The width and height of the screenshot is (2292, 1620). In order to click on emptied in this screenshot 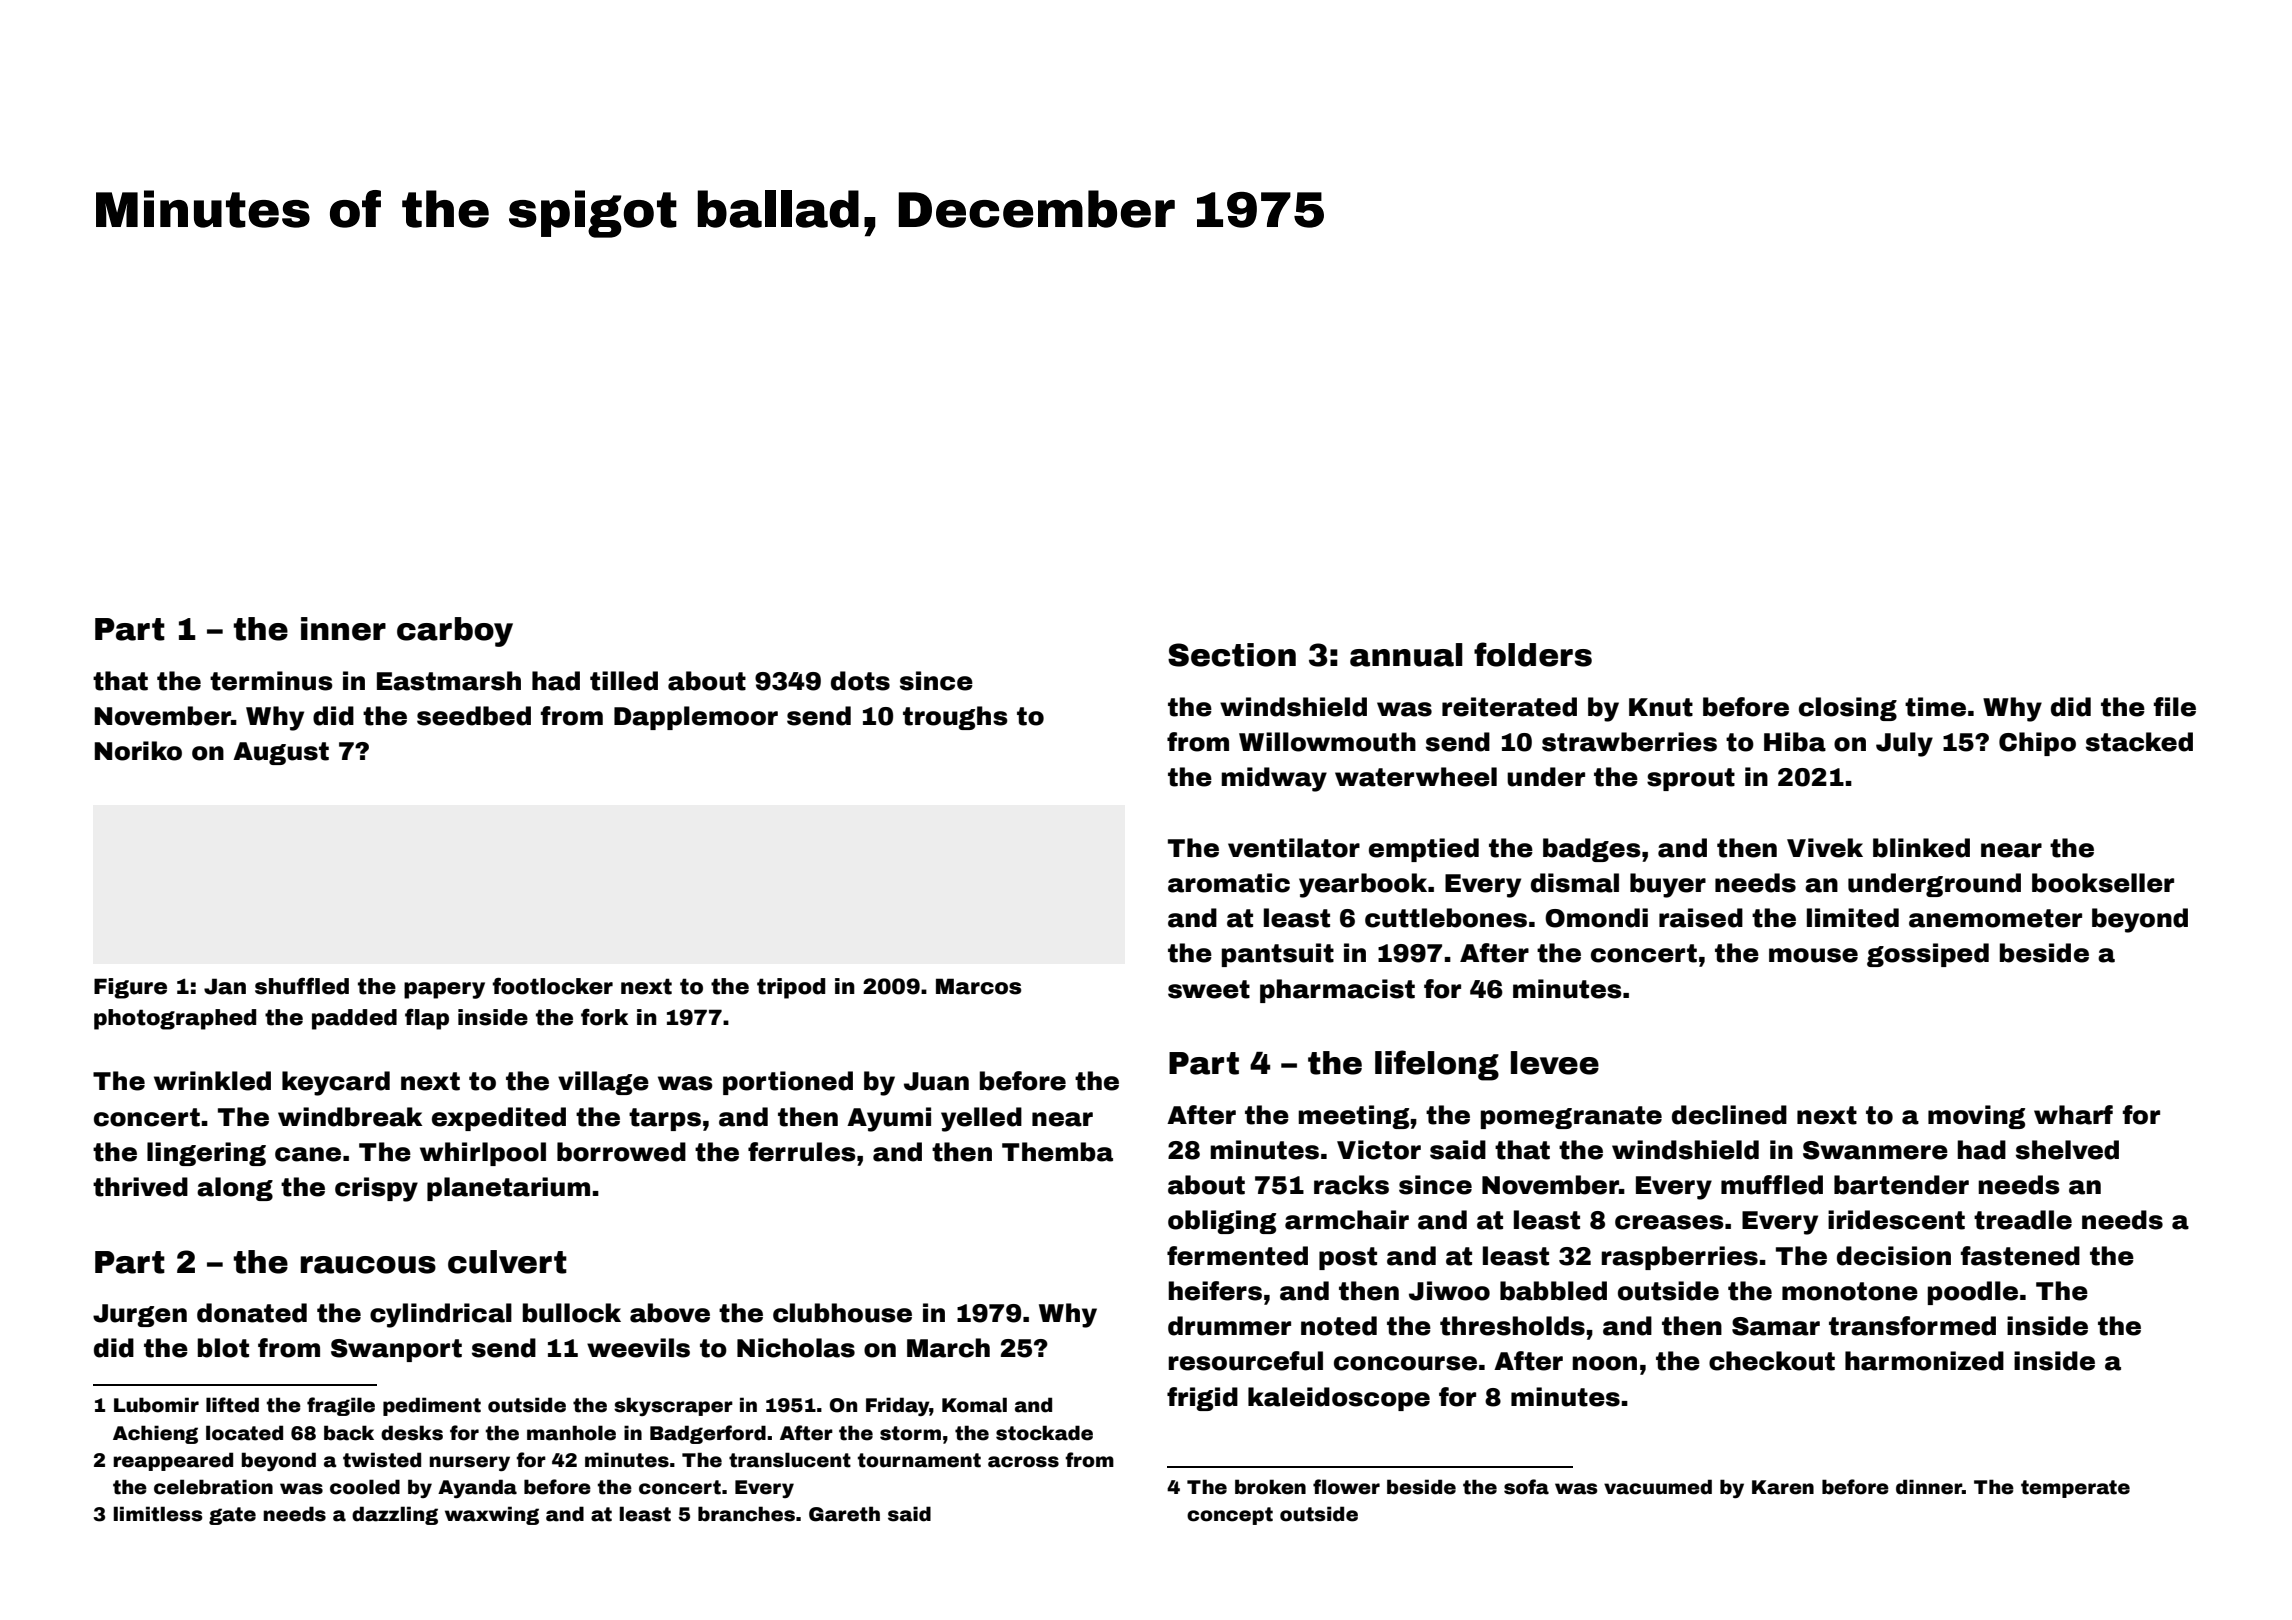, I will do `click(1424, 850)`.
